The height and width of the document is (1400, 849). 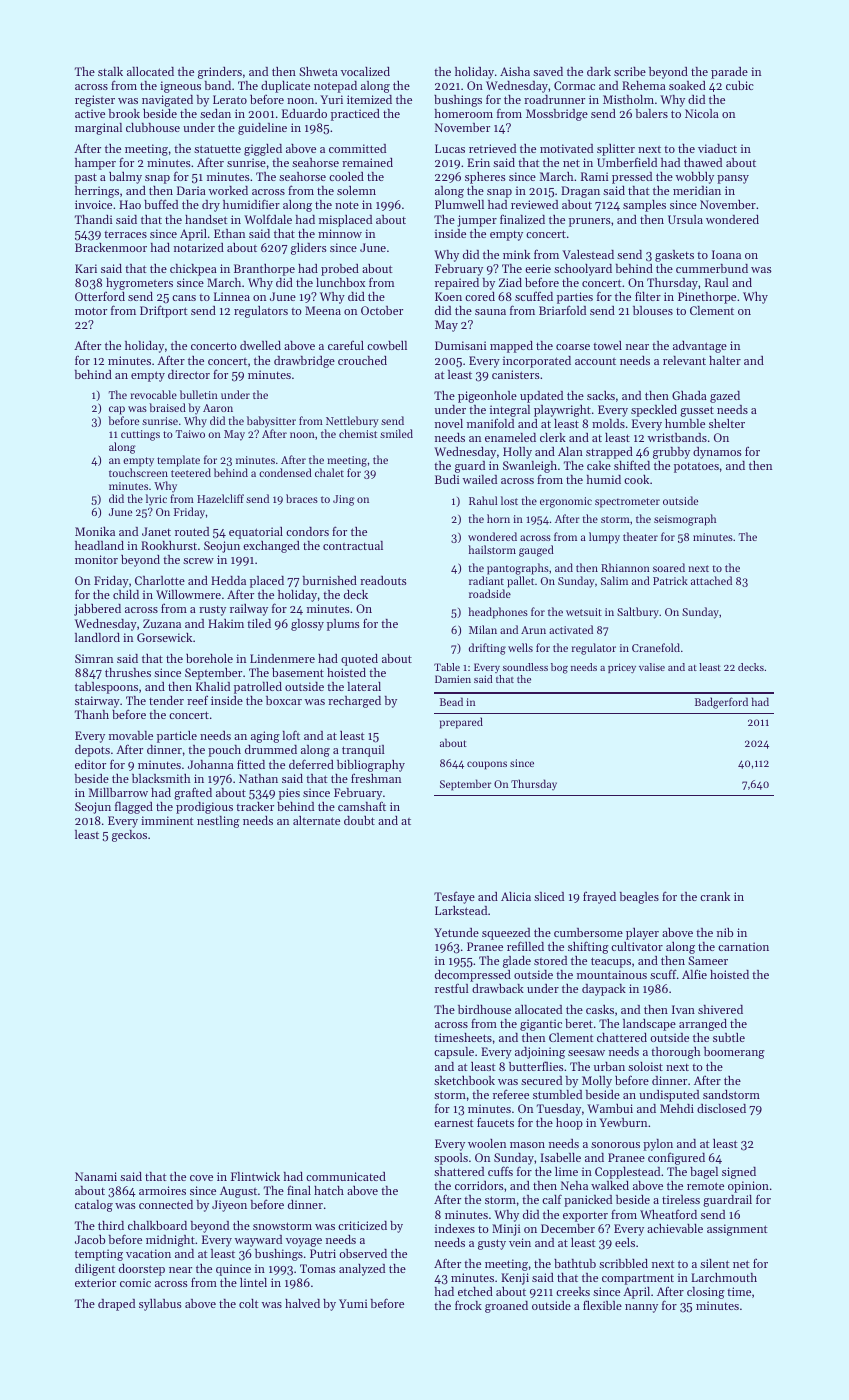 I want to click on dark, so click(x=599, y=71).
